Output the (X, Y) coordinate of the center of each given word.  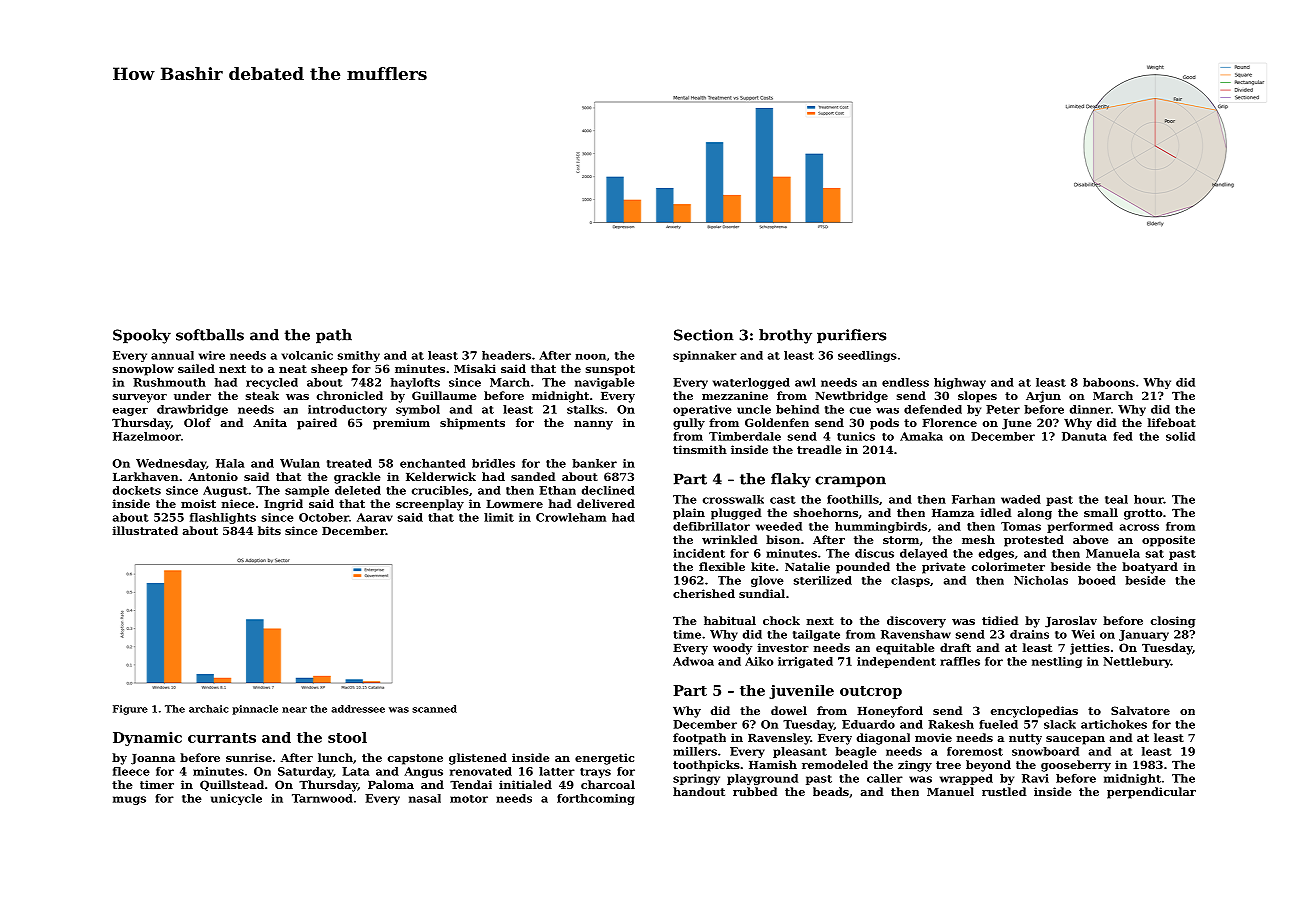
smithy (359, 356)
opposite (1168, 541)
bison (783, 539)
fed (1123, 436)
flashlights (223, 518)
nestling (1057, 662)
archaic (209, 709)
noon (590, 357)
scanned (434, 709)
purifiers (851, 336)
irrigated (805, 662)
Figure (130, 710)
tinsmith (700, 449)
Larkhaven (146, 476)
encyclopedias (1034, 712)
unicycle (236, 799)
